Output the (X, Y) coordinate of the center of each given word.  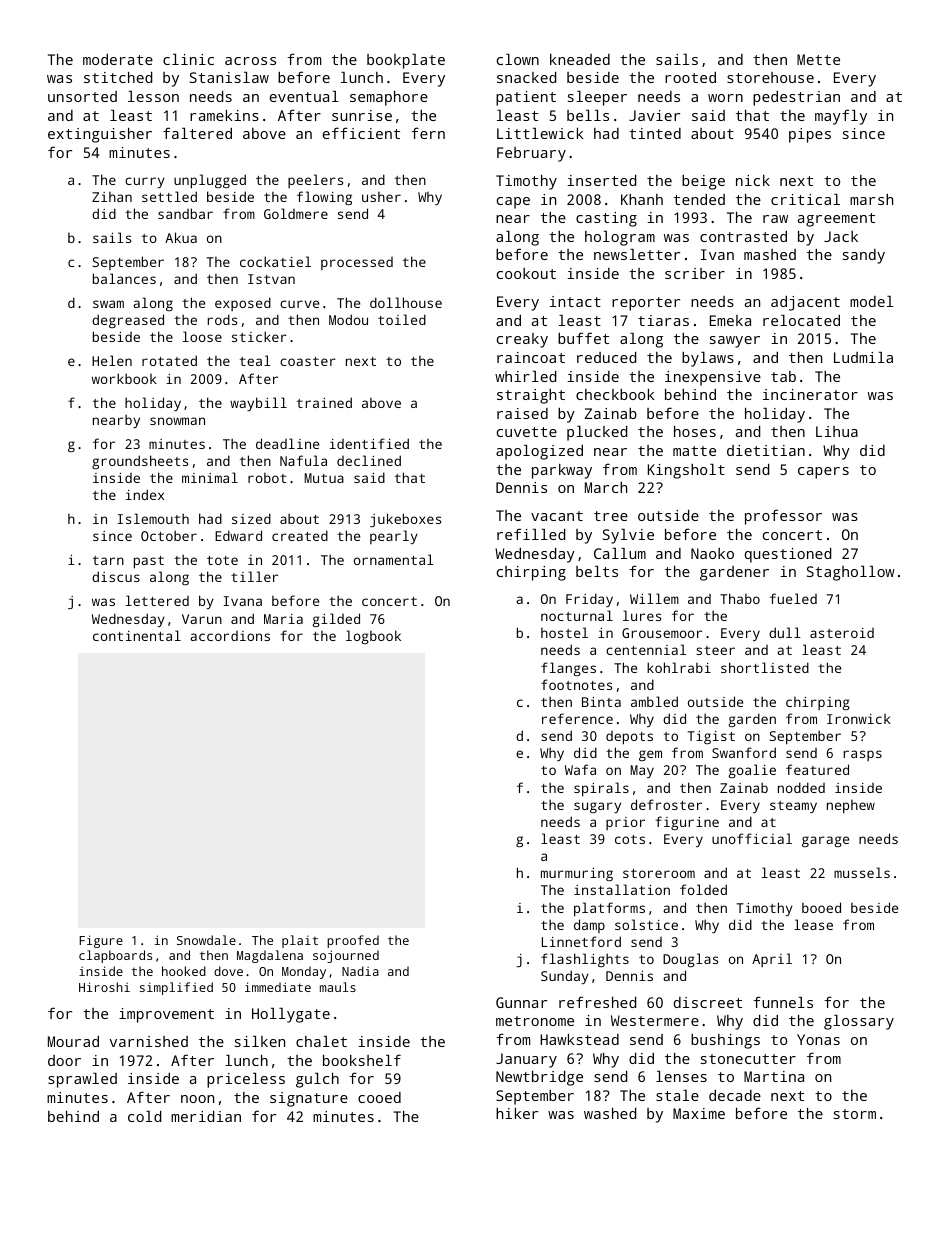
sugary (597, 807)
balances (124, 278)
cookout (526, 273)
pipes (810, 135)
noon (197, 1099)
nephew (851, 807)
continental (137, 635)
